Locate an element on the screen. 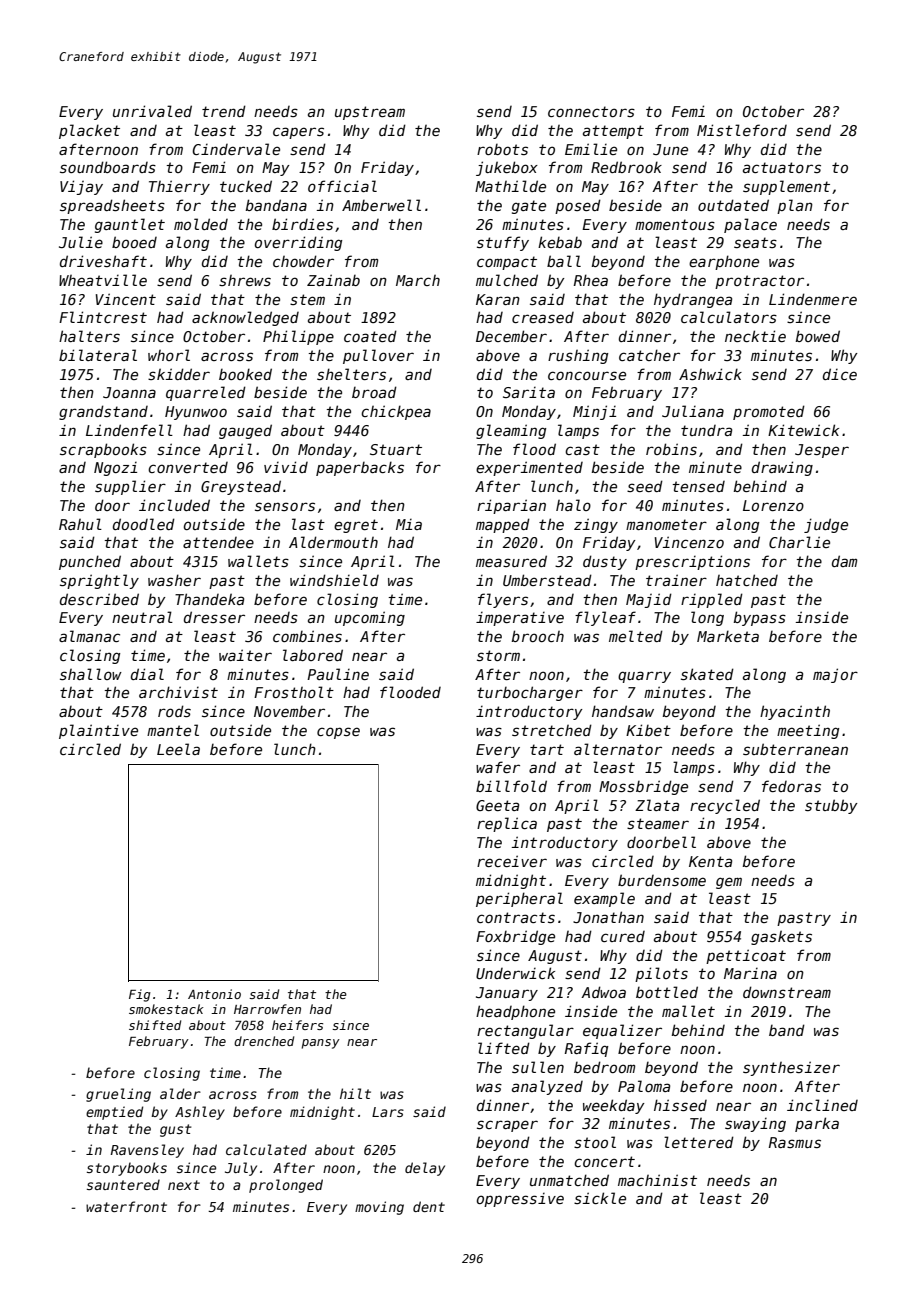 The height and width of the screenshot is (1308, 924). connectors is located at coordinates (591, 111).
